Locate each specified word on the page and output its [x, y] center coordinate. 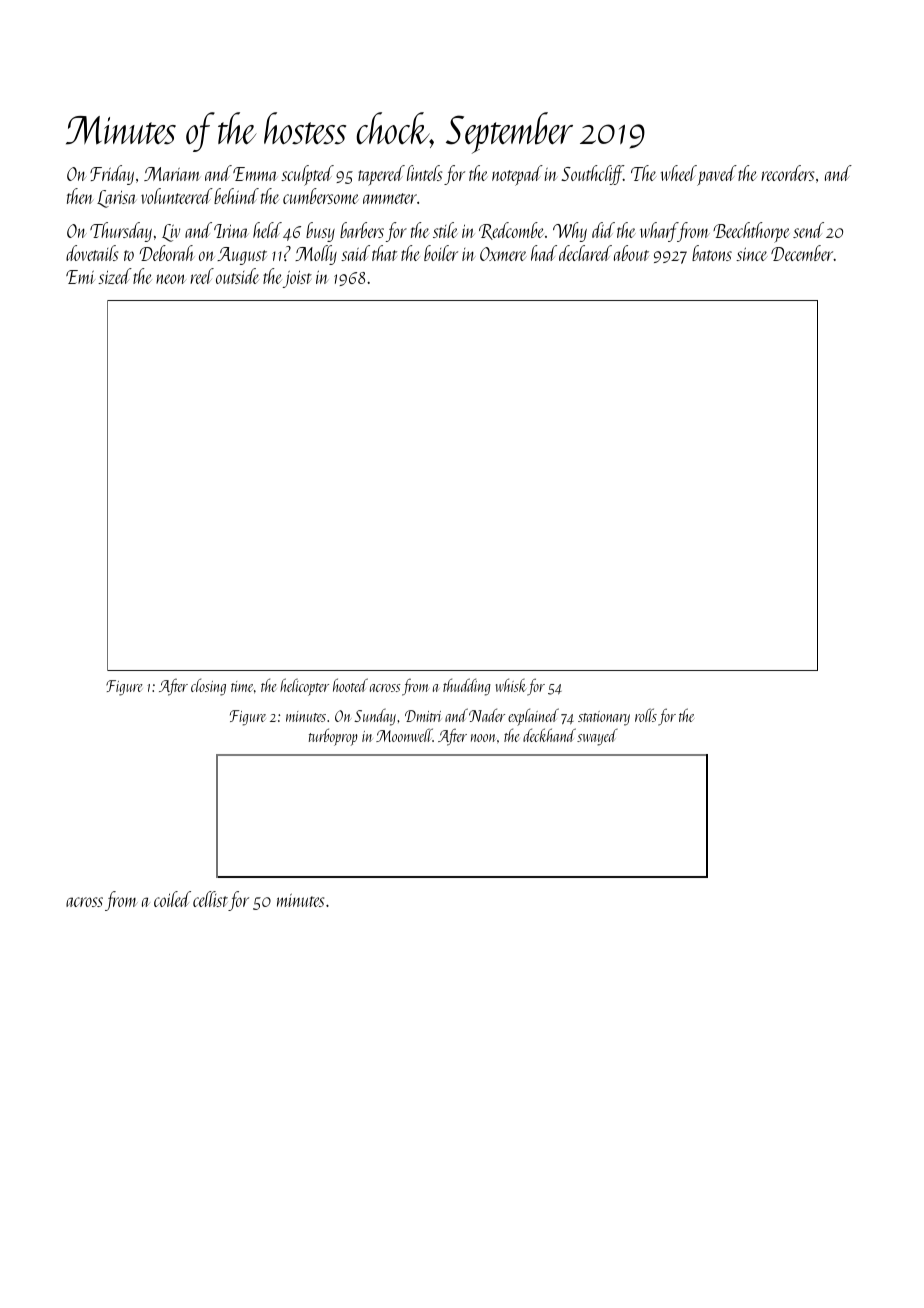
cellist [210, 899]
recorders [787, 173]
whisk [511, 685]
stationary [604, 718]
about [631, 253]
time [242, 686]
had [544, 253]
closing [208, 687]
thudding [467, 687]
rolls [646, 715]
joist [297, 279]
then [80, 196]
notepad [517, 175]
